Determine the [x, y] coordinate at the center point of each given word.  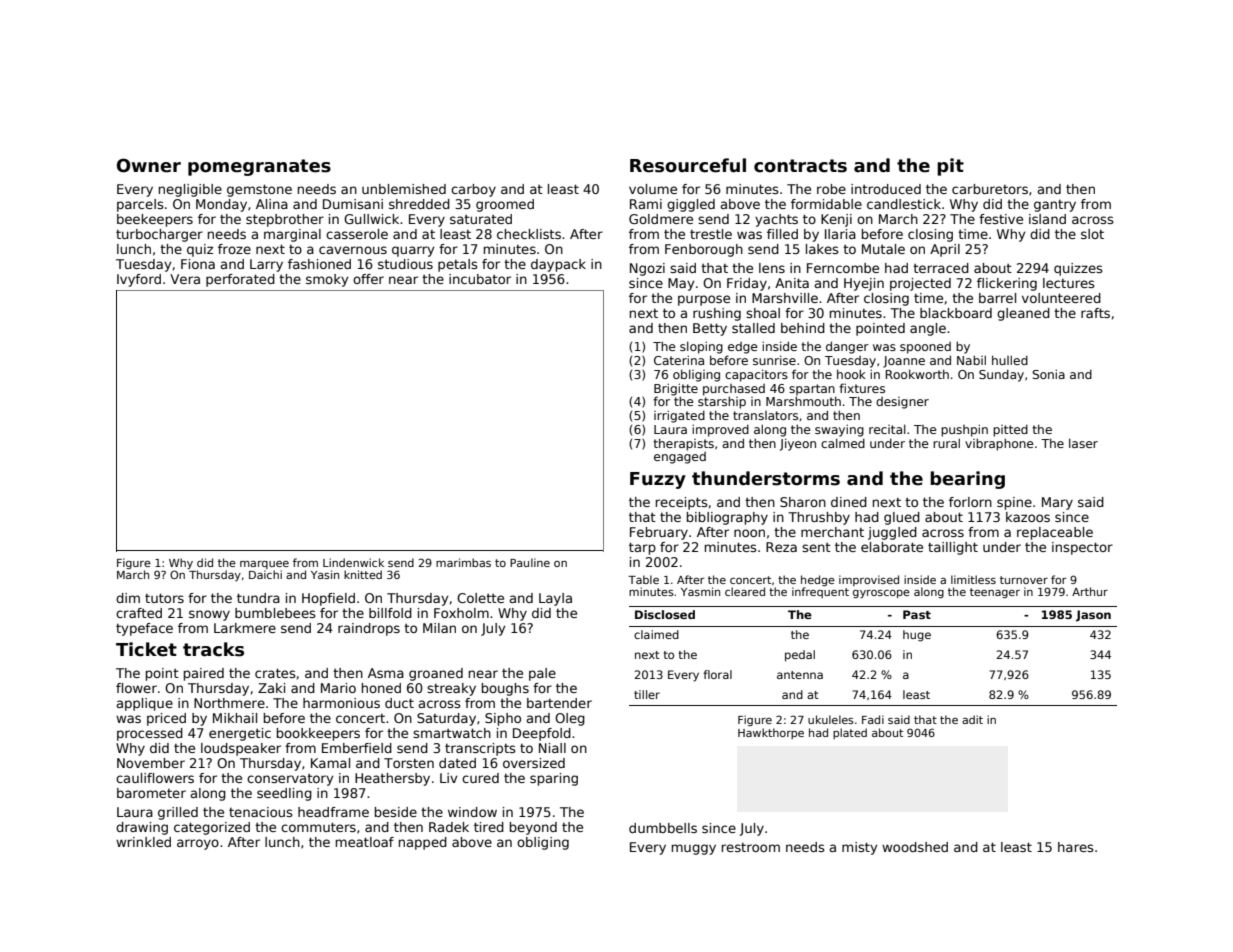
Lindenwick [353, 562]
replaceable [1055, 533]
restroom [751, 847]
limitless [973, 579]
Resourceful [688, 165]
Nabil [971, 360]
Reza [781, 547]
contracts [800, 166]
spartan [812, 390]
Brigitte [676, 389]
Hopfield [328, 599]
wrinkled [143, 842]
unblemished [404, 189]
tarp [642, 548]
